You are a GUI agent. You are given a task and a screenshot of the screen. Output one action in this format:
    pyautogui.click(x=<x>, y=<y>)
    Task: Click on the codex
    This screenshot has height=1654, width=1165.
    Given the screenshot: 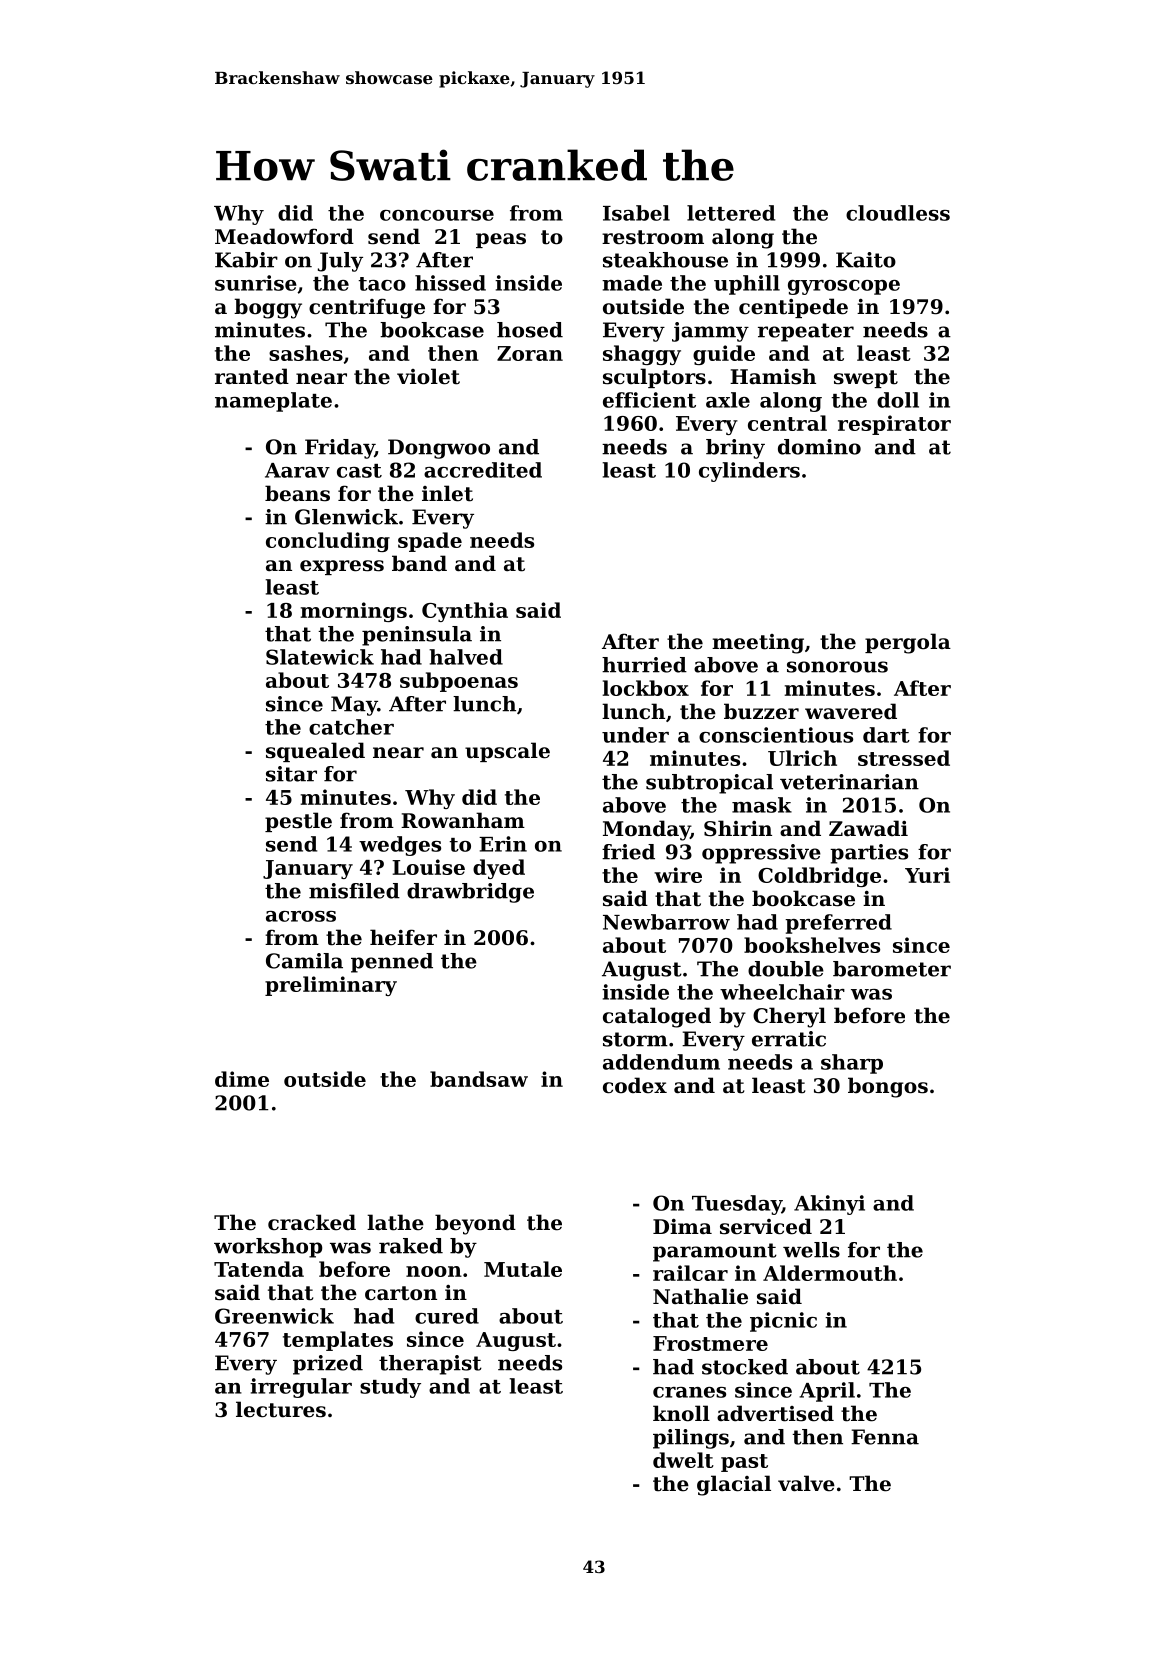 What is the action you would take?
    pyautogui.click(x=635, y=1085)
